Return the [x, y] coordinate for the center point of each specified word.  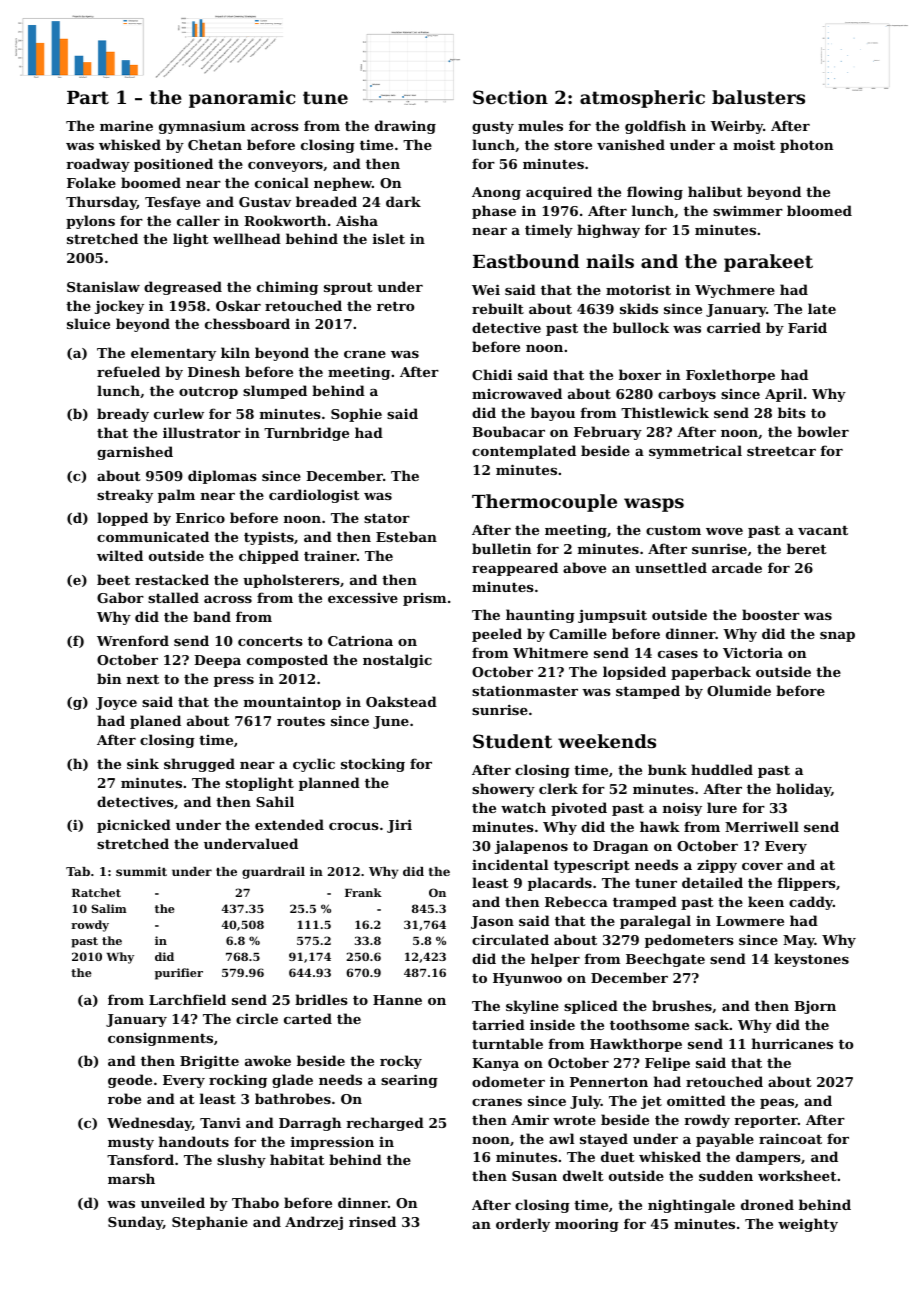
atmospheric [642, 99]
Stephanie [210, 1223]
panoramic [242, 99]
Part [88, 97]
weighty [808, 1225]
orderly [523, 1225]
